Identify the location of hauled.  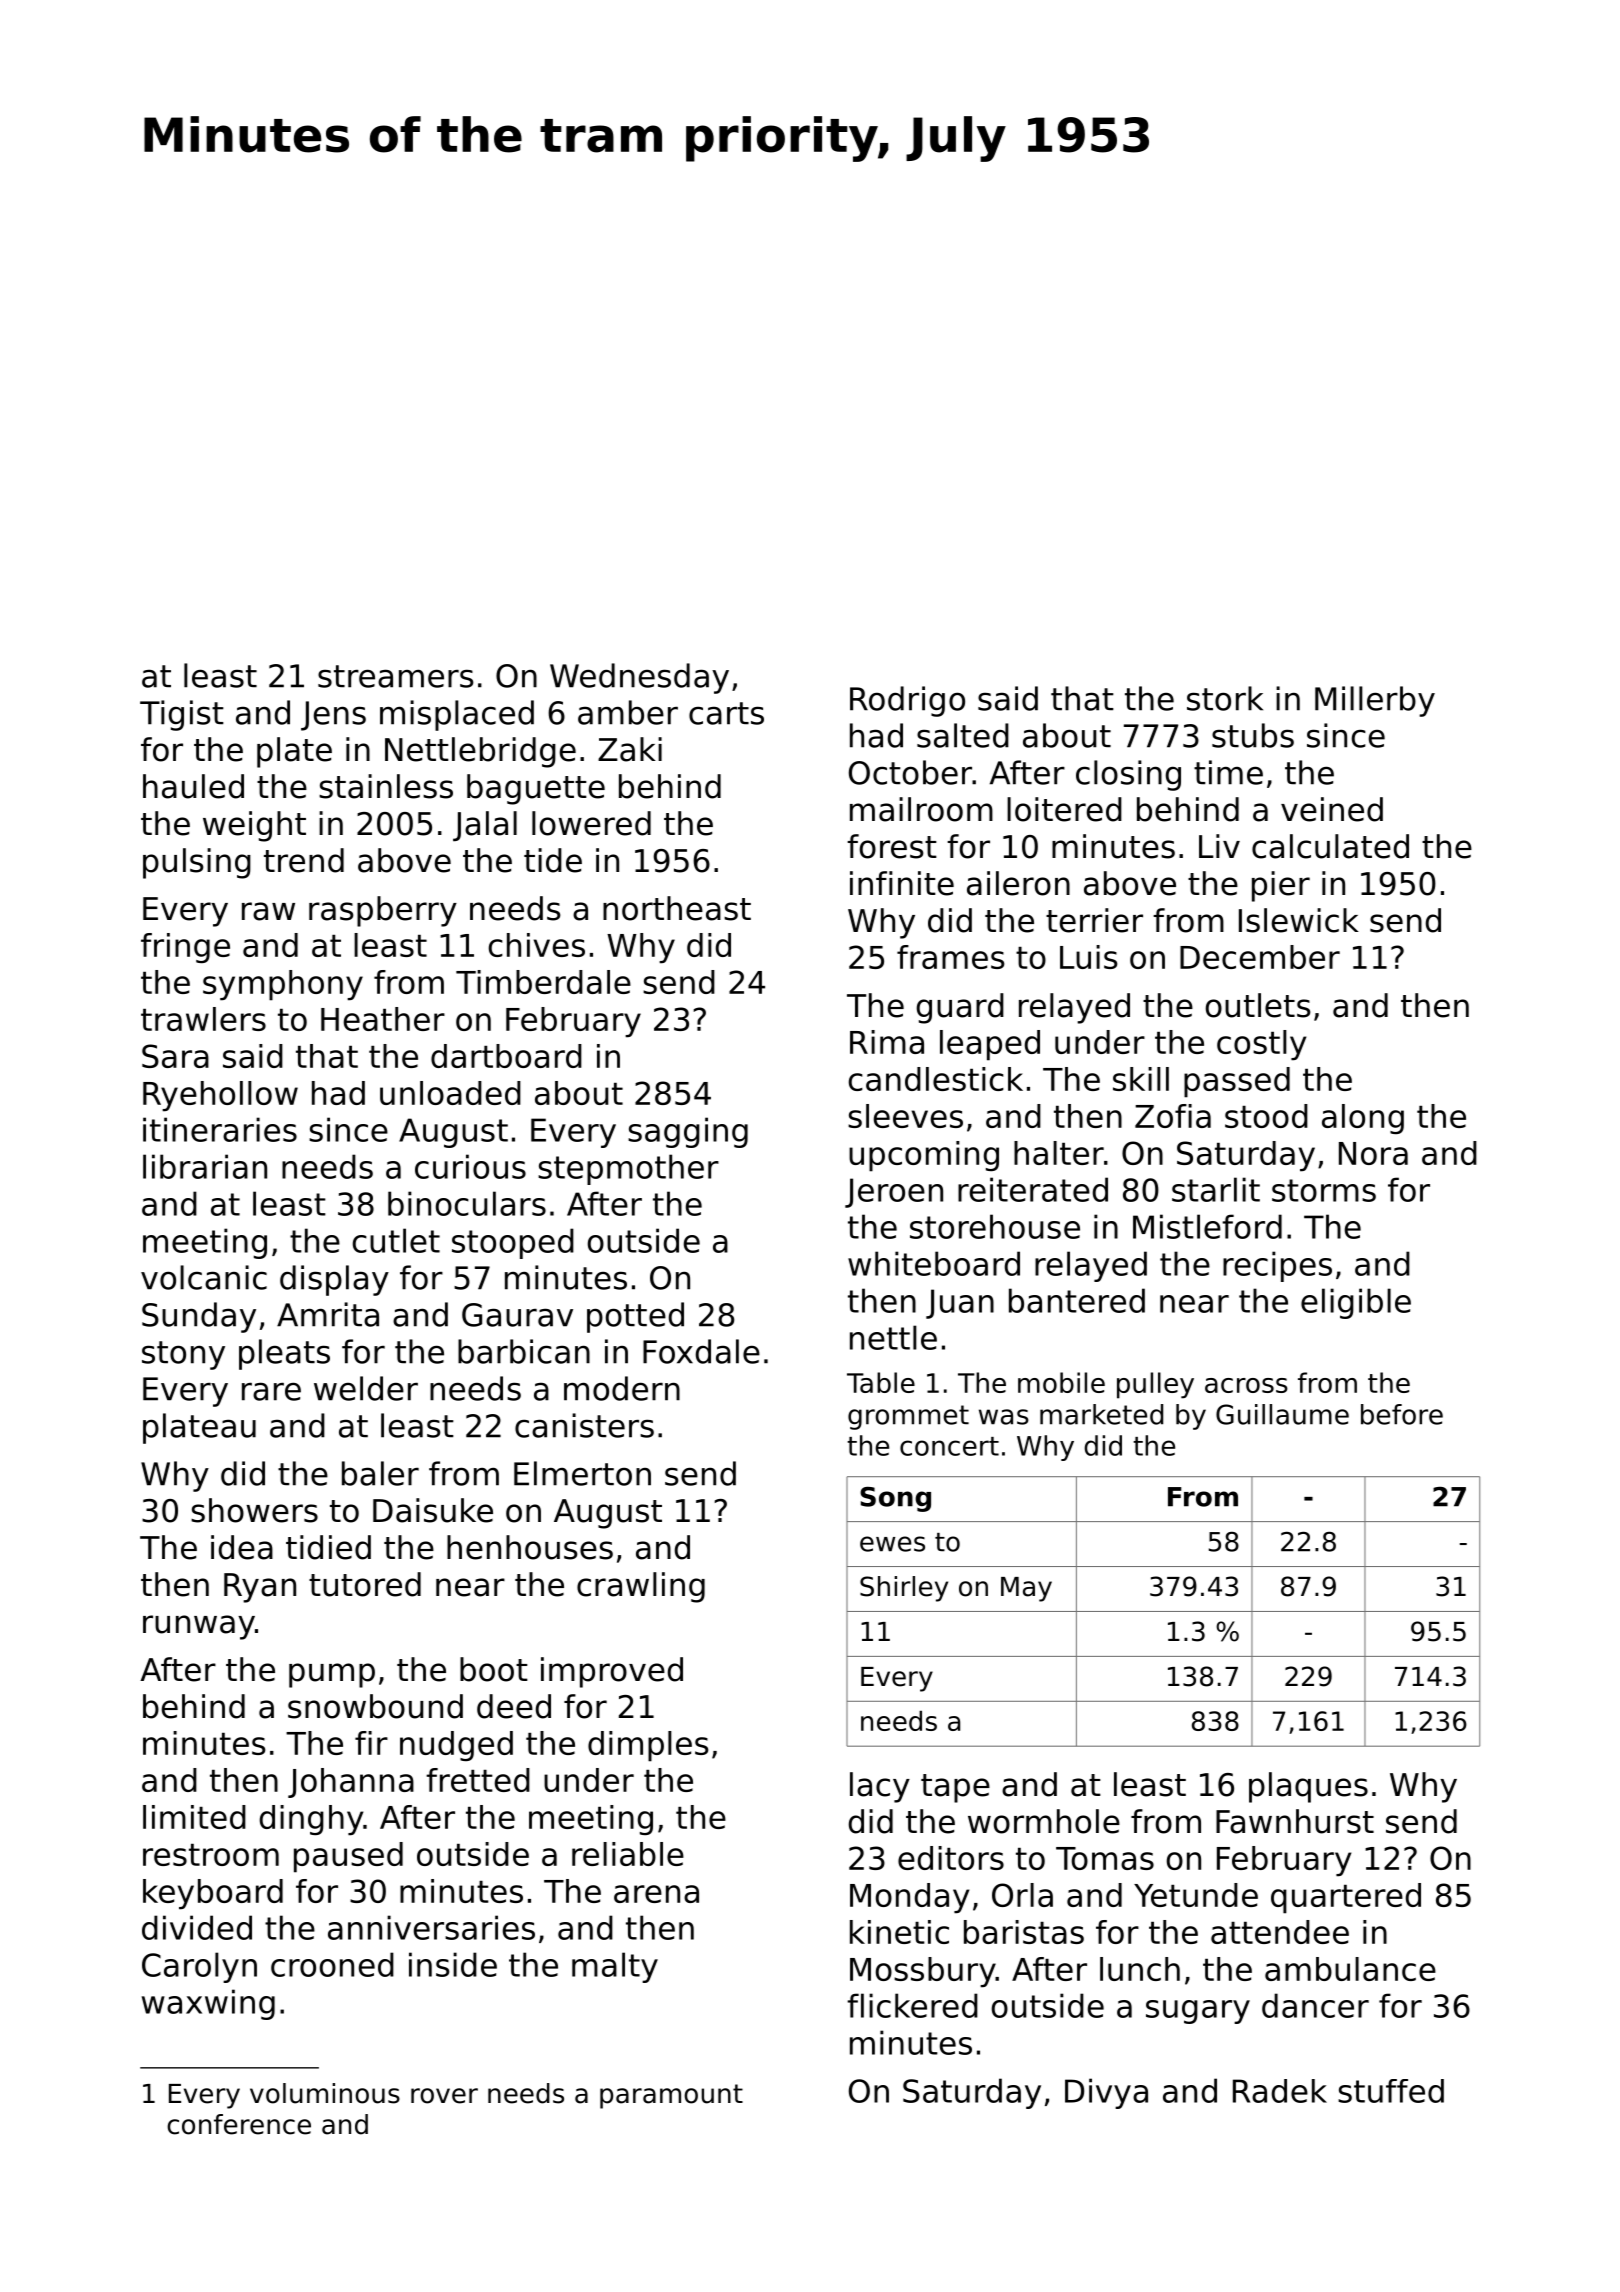
(193, 786).
